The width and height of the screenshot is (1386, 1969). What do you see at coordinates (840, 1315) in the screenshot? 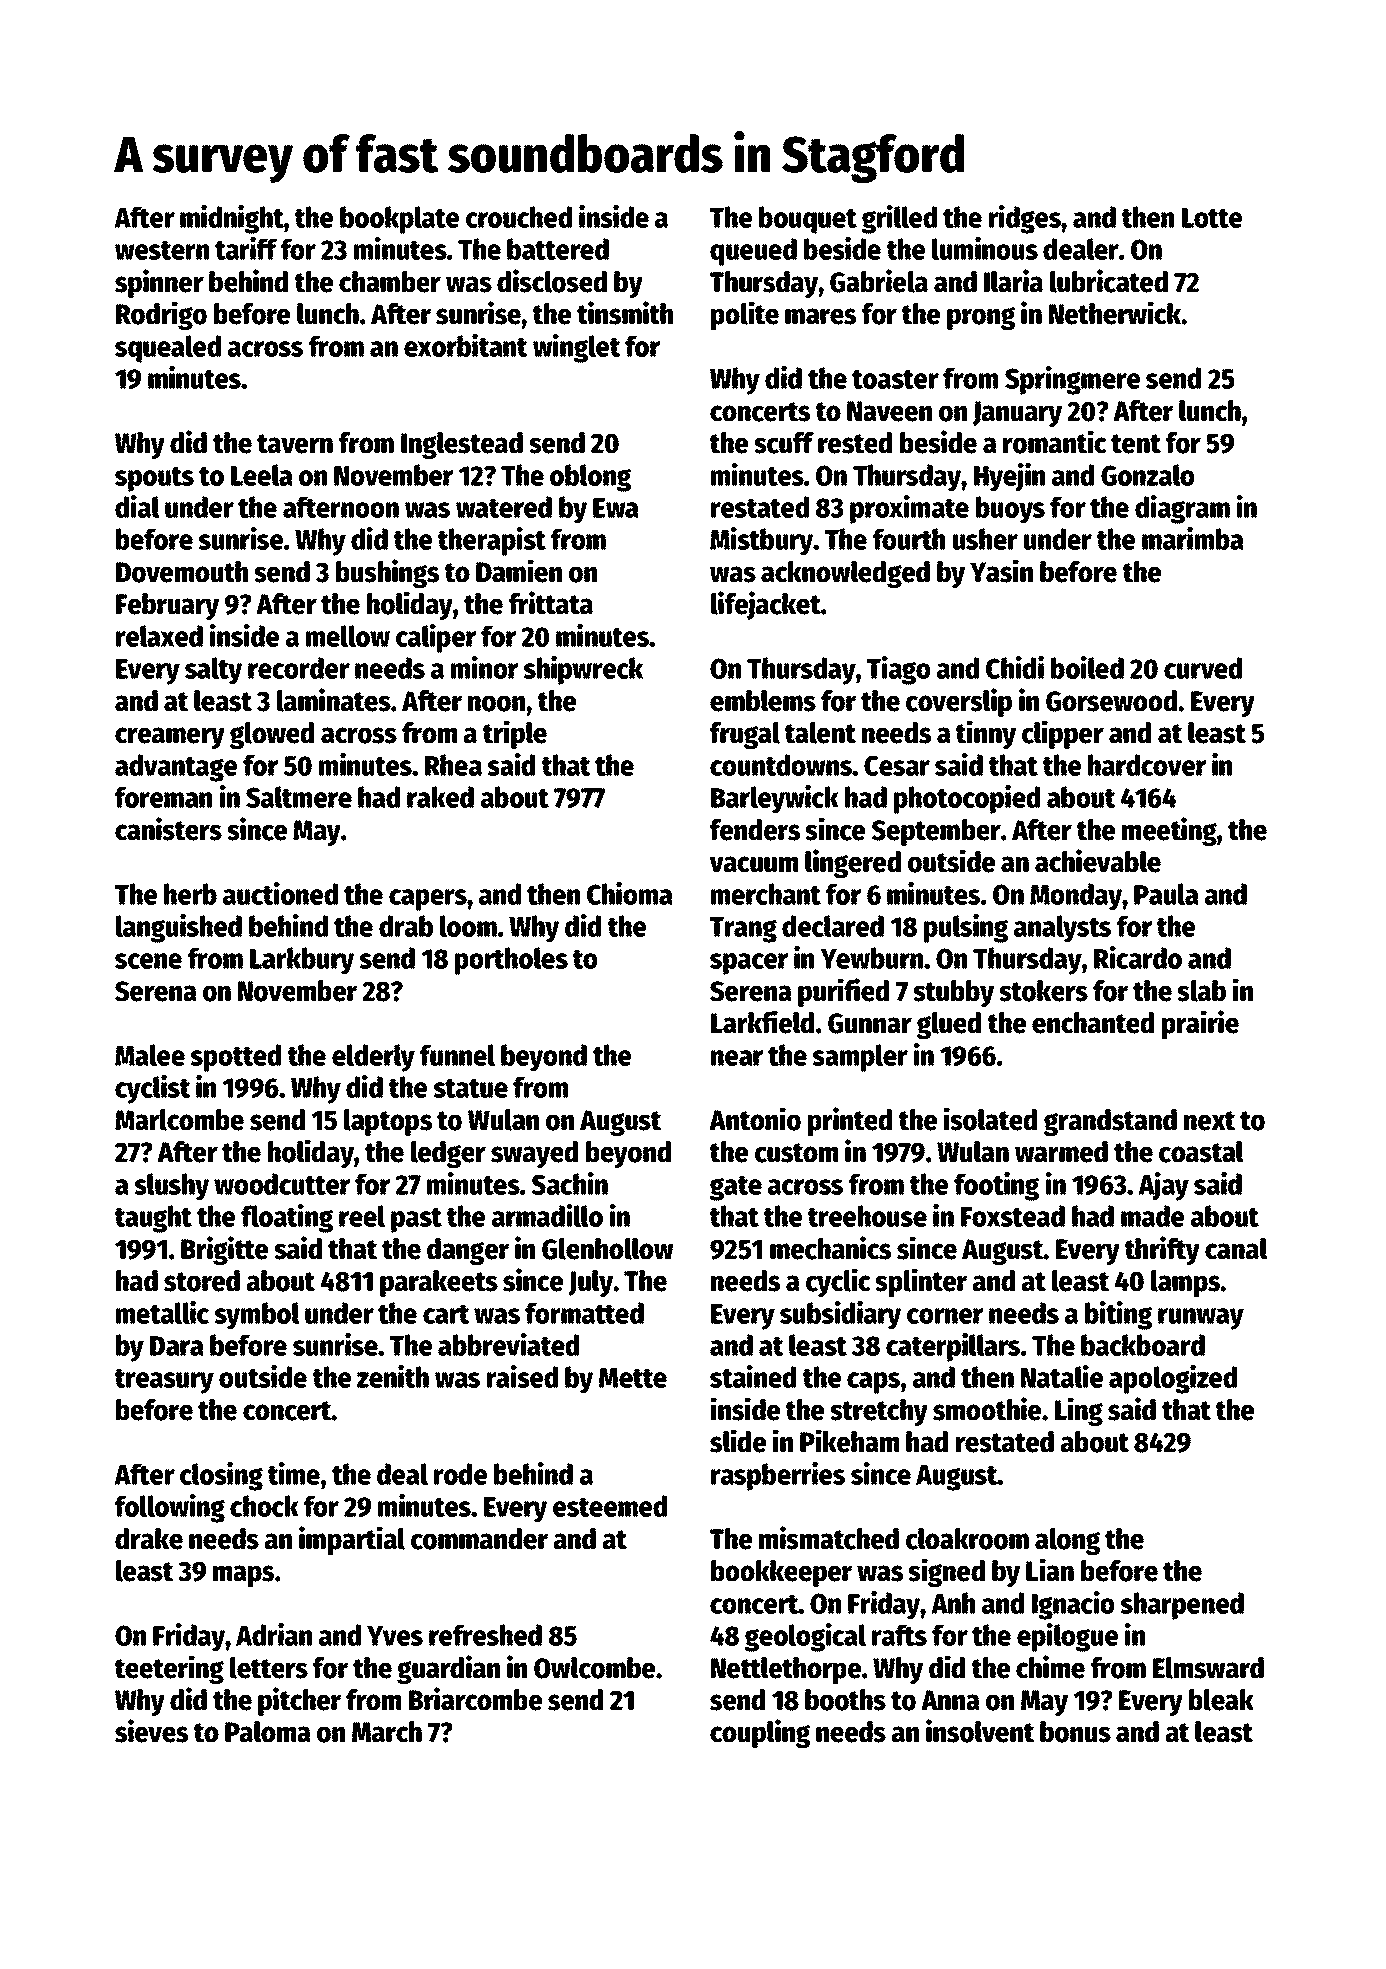
I see `subsidiary` at bounding box center [840, 1315].
